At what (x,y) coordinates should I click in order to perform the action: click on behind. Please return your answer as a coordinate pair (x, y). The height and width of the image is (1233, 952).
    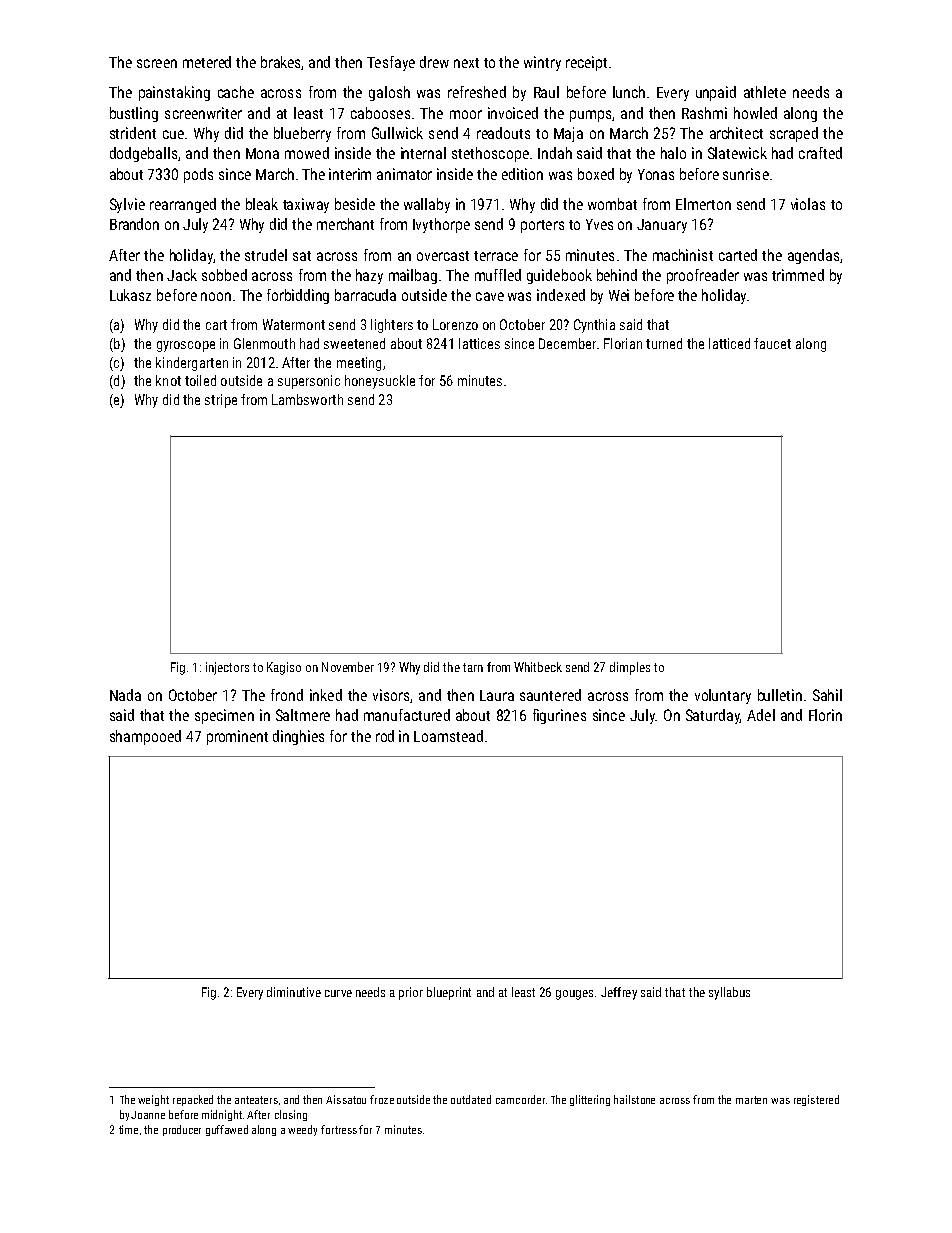
    Looking at the image, I should click on (617, 275).
